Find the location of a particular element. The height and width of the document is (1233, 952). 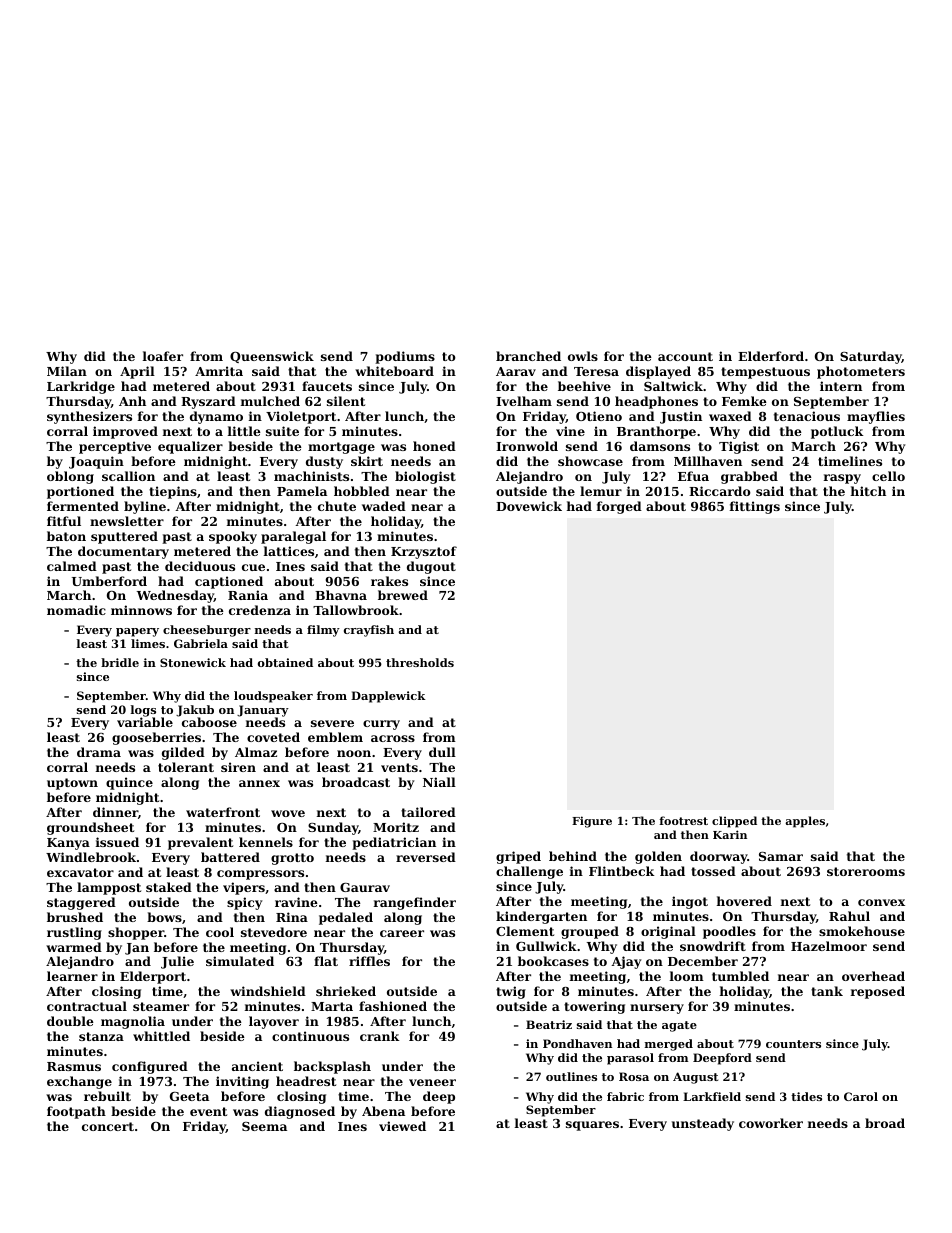

branched is located at coordinates (528, 356).
